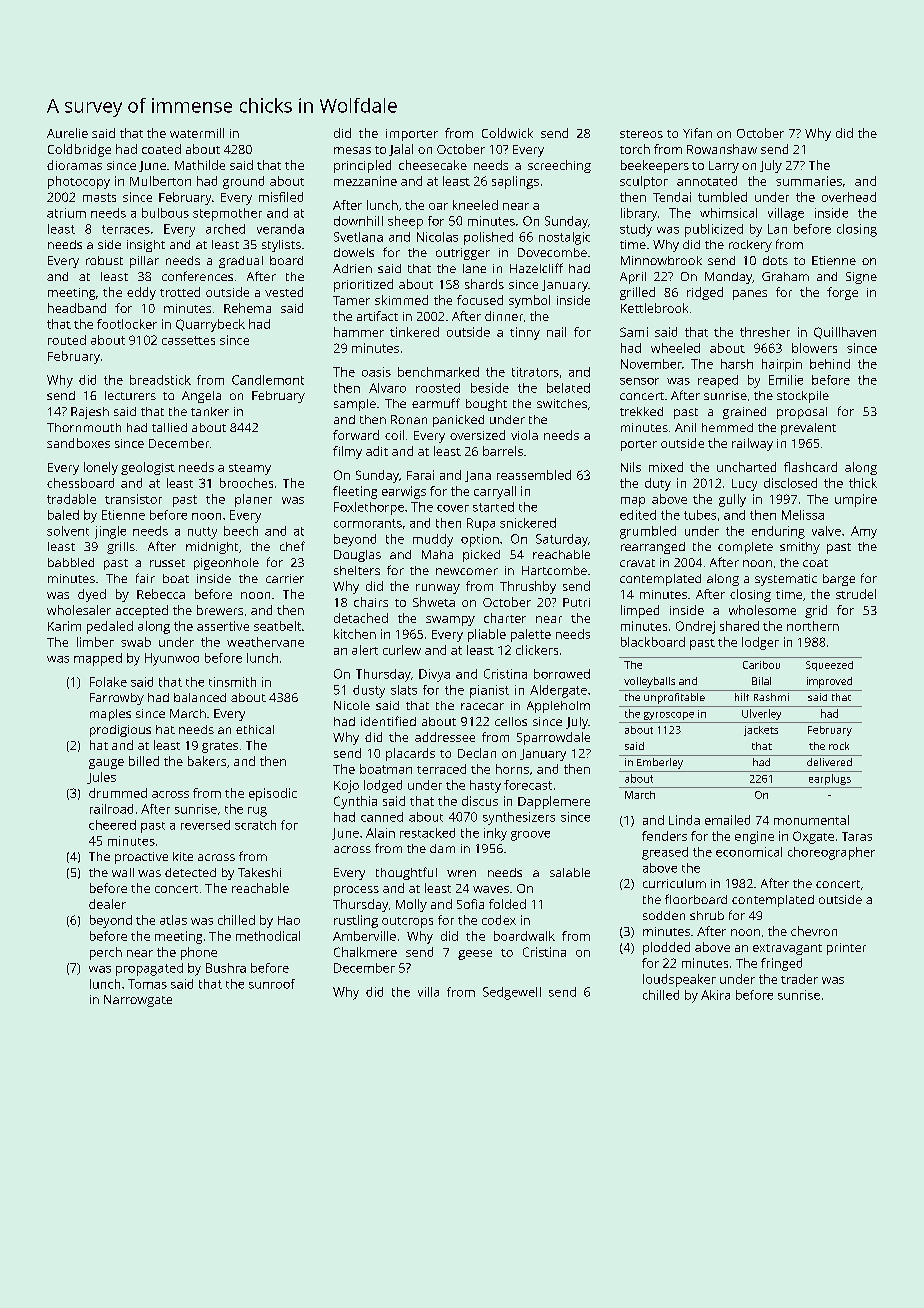  I want to click on Jalal, so click(401, 150).
